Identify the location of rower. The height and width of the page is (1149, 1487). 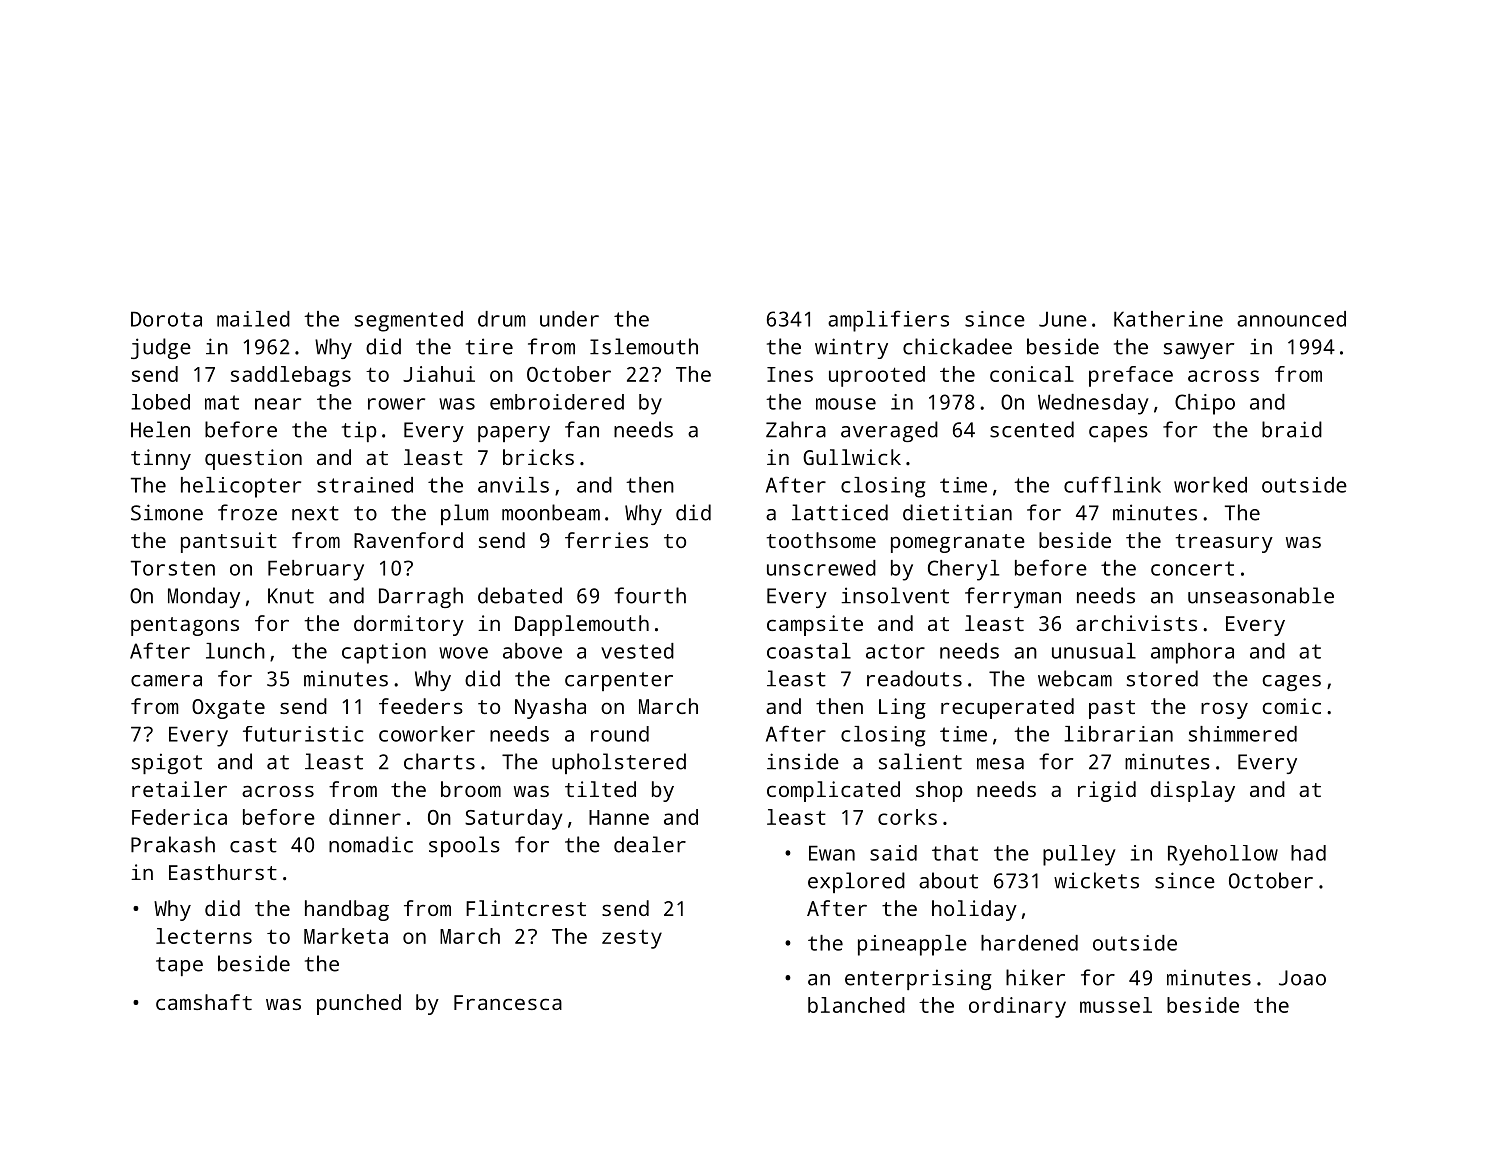
(396, 404).
